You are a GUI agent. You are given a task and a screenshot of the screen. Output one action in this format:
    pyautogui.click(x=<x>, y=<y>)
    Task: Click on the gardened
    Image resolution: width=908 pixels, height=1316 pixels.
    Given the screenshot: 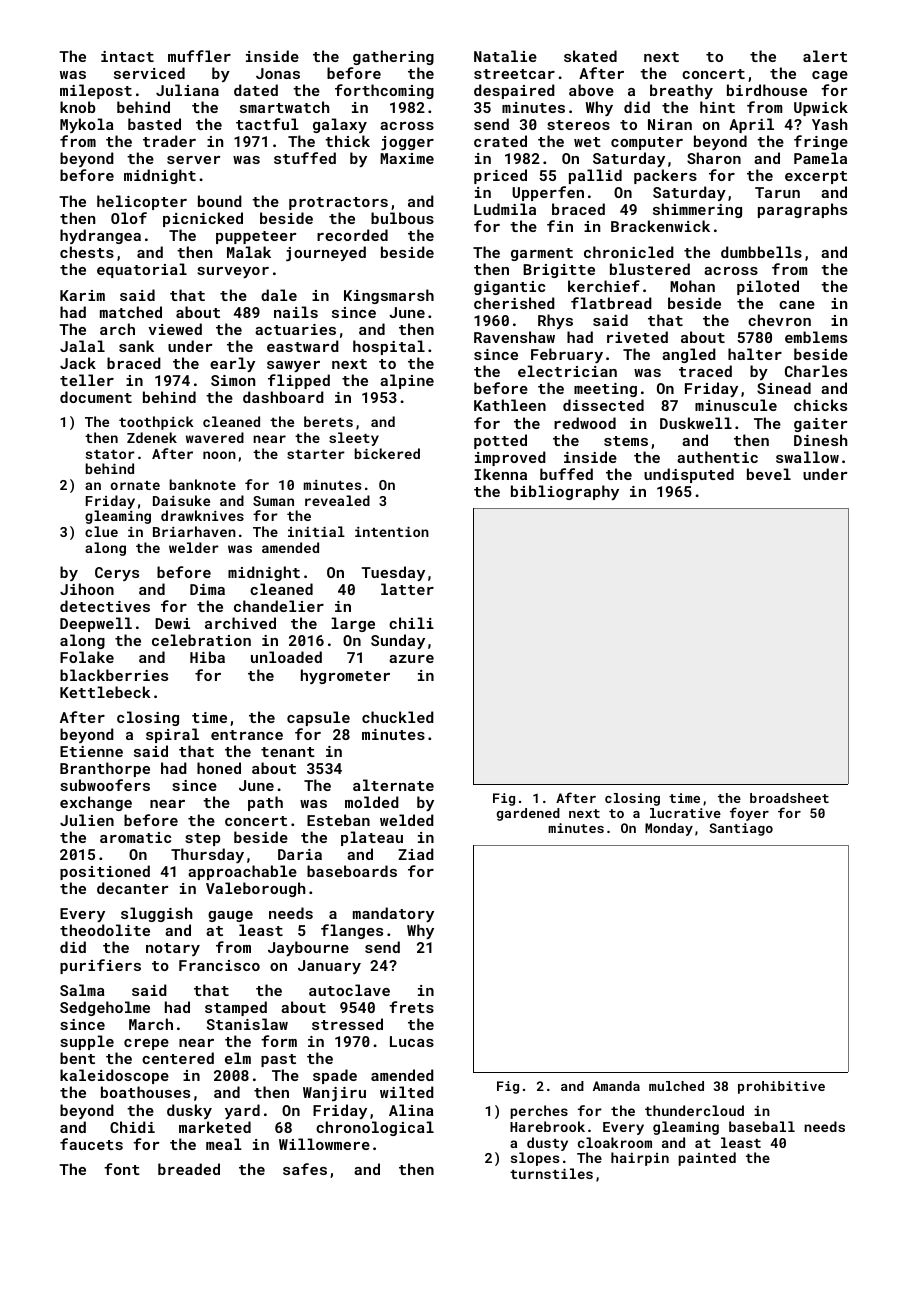 What is the action you would take?
    pyautogui.click(x=528, y=814)
